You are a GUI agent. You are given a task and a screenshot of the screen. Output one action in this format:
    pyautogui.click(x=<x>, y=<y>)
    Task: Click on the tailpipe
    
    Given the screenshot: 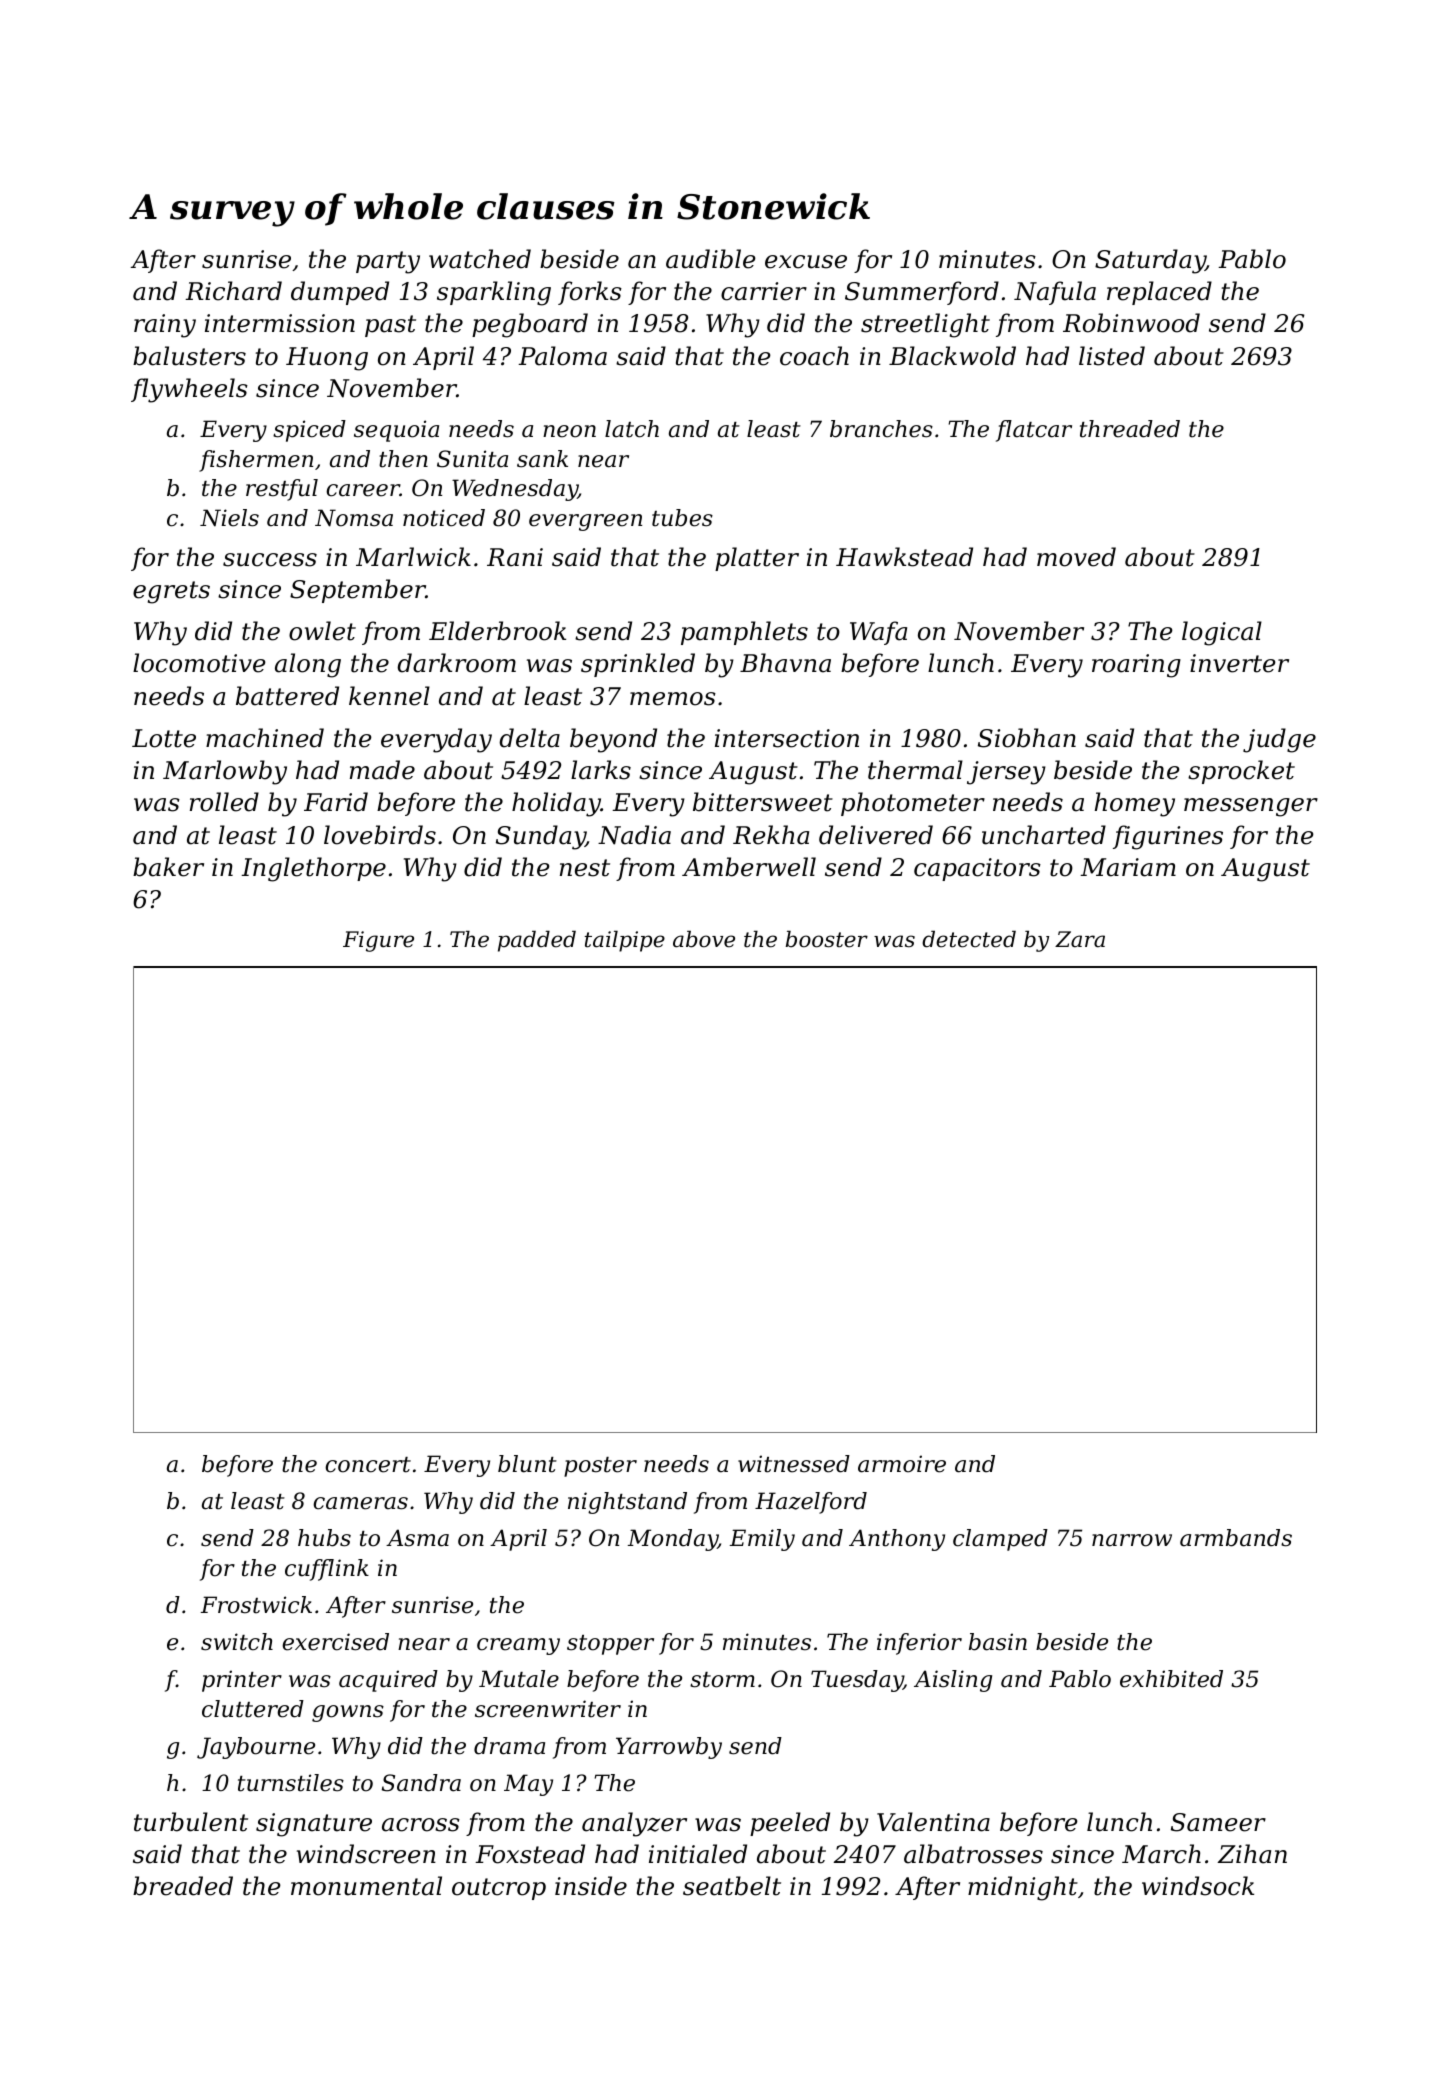 What is the action you would take?
    pyautogui.click(x=625, y=941)
